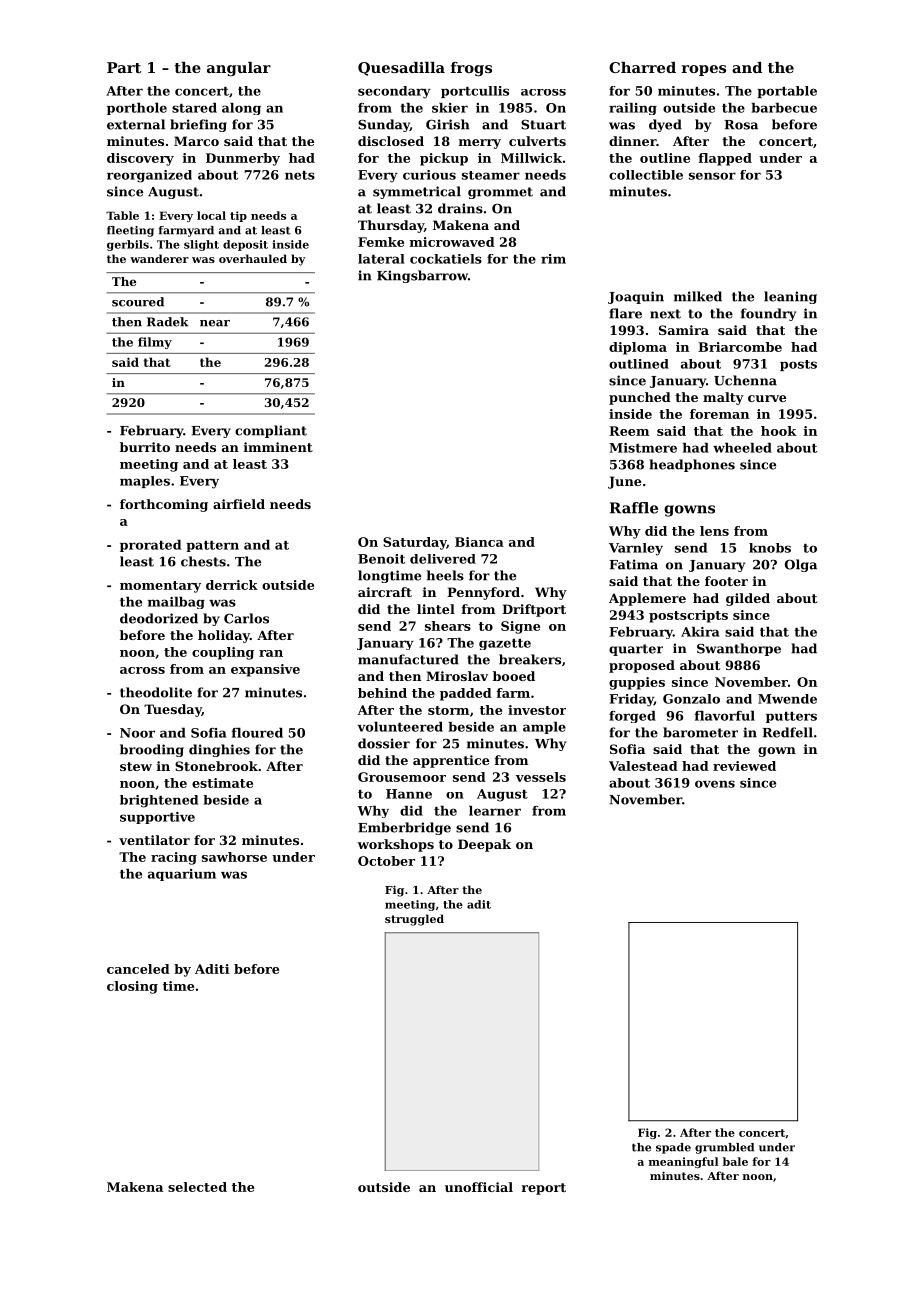  Describe the element at coordinates (632, 141) in the screenshot. I see `dinner` at that location.
